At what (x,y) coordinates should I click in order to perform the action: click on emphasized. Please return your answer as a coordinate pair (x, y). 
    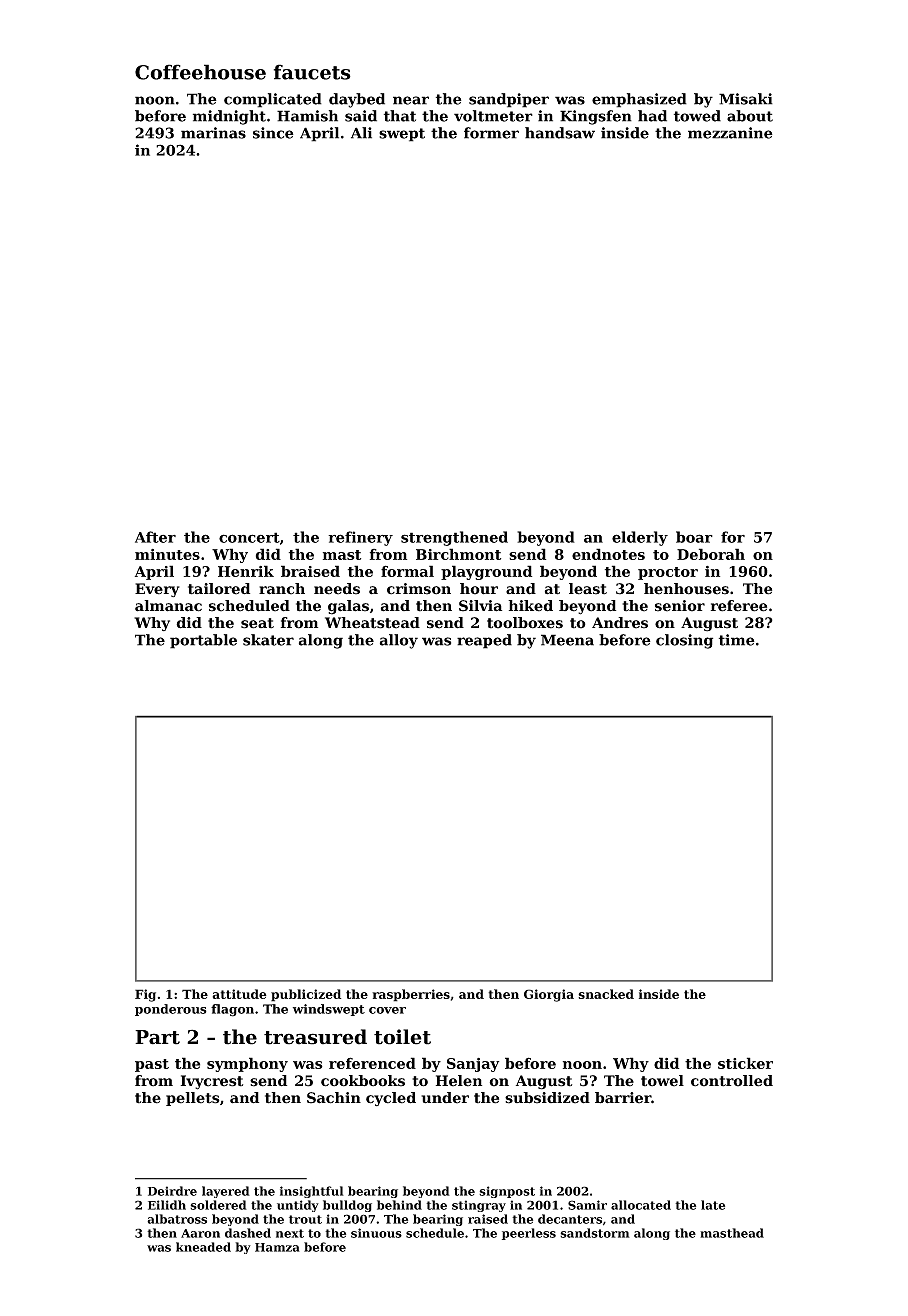
    Looking at the image, I should click on (639, 100).
